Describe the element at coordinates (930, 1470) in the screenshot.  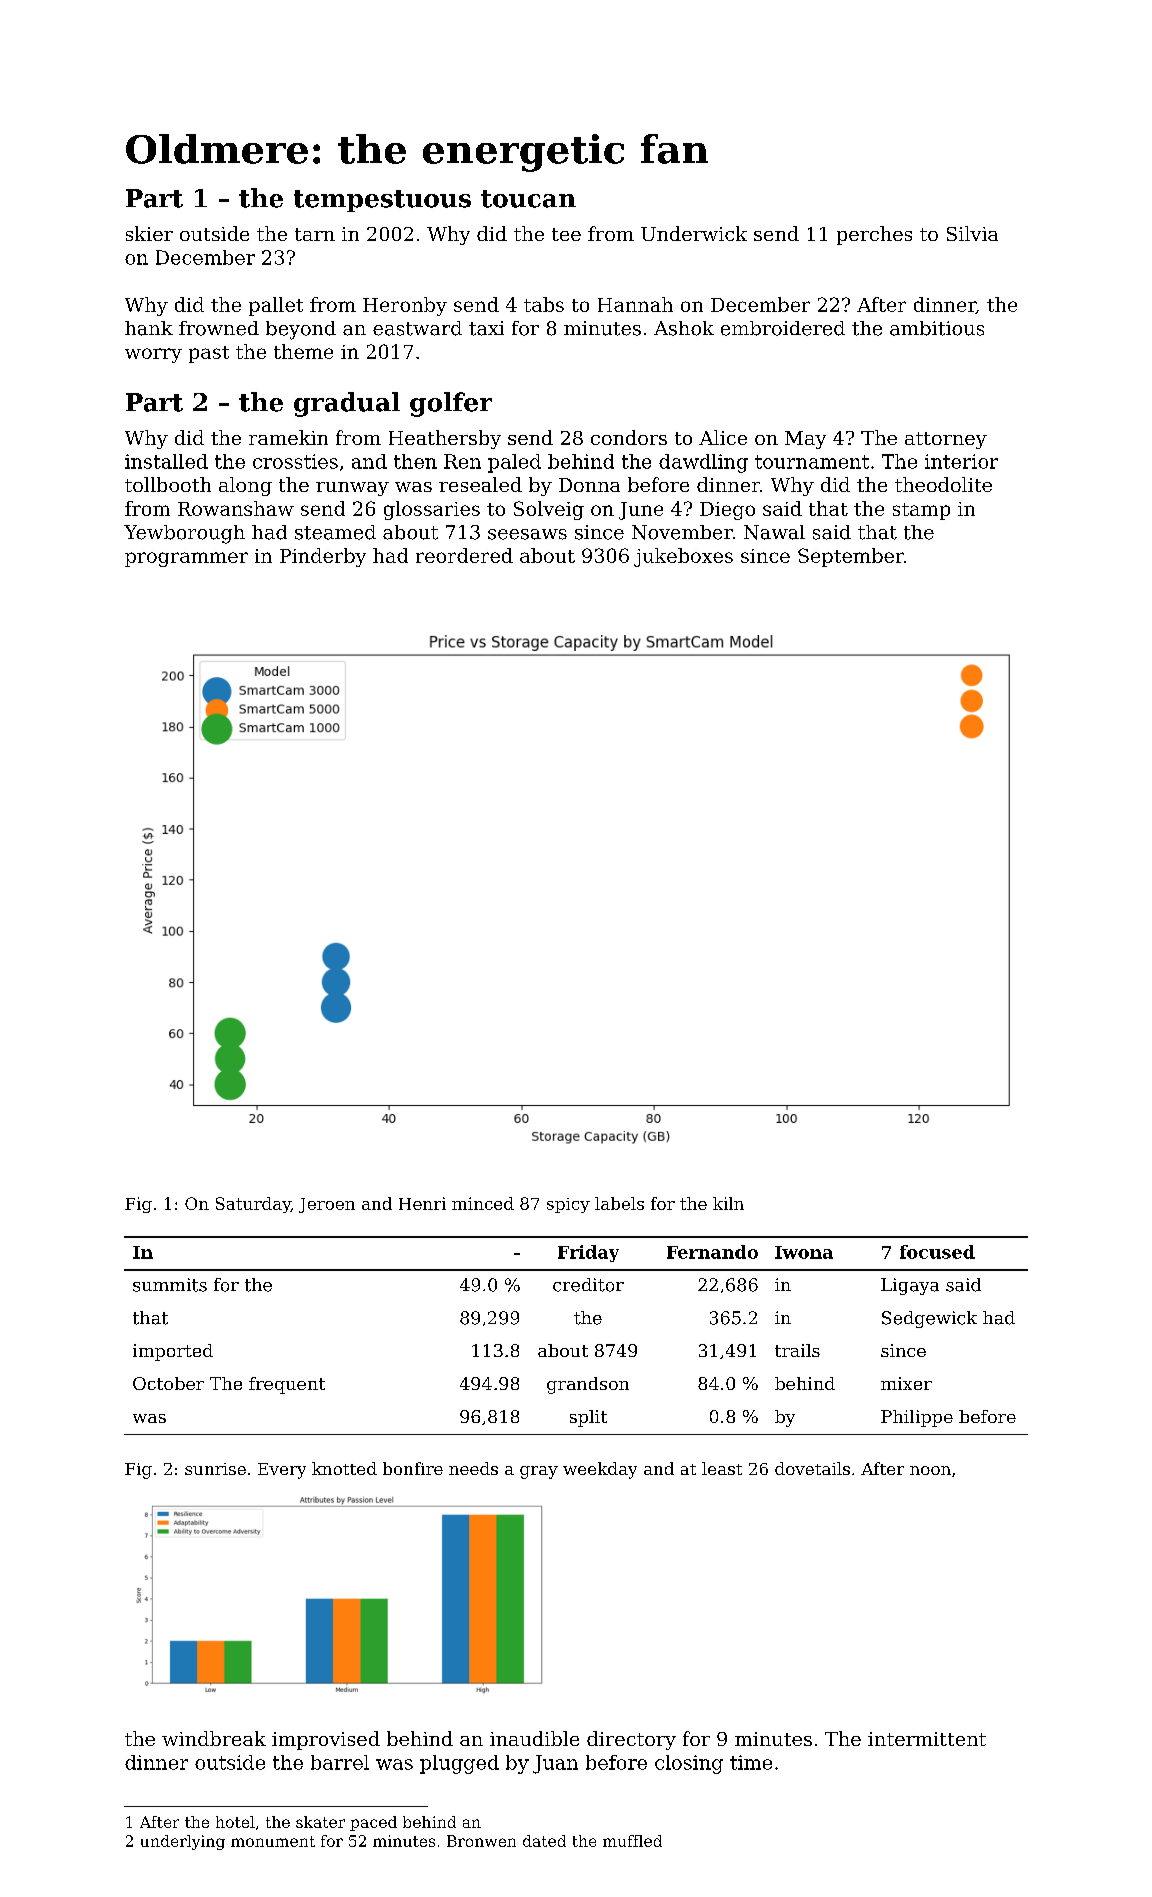
I see `noon` at that location.
